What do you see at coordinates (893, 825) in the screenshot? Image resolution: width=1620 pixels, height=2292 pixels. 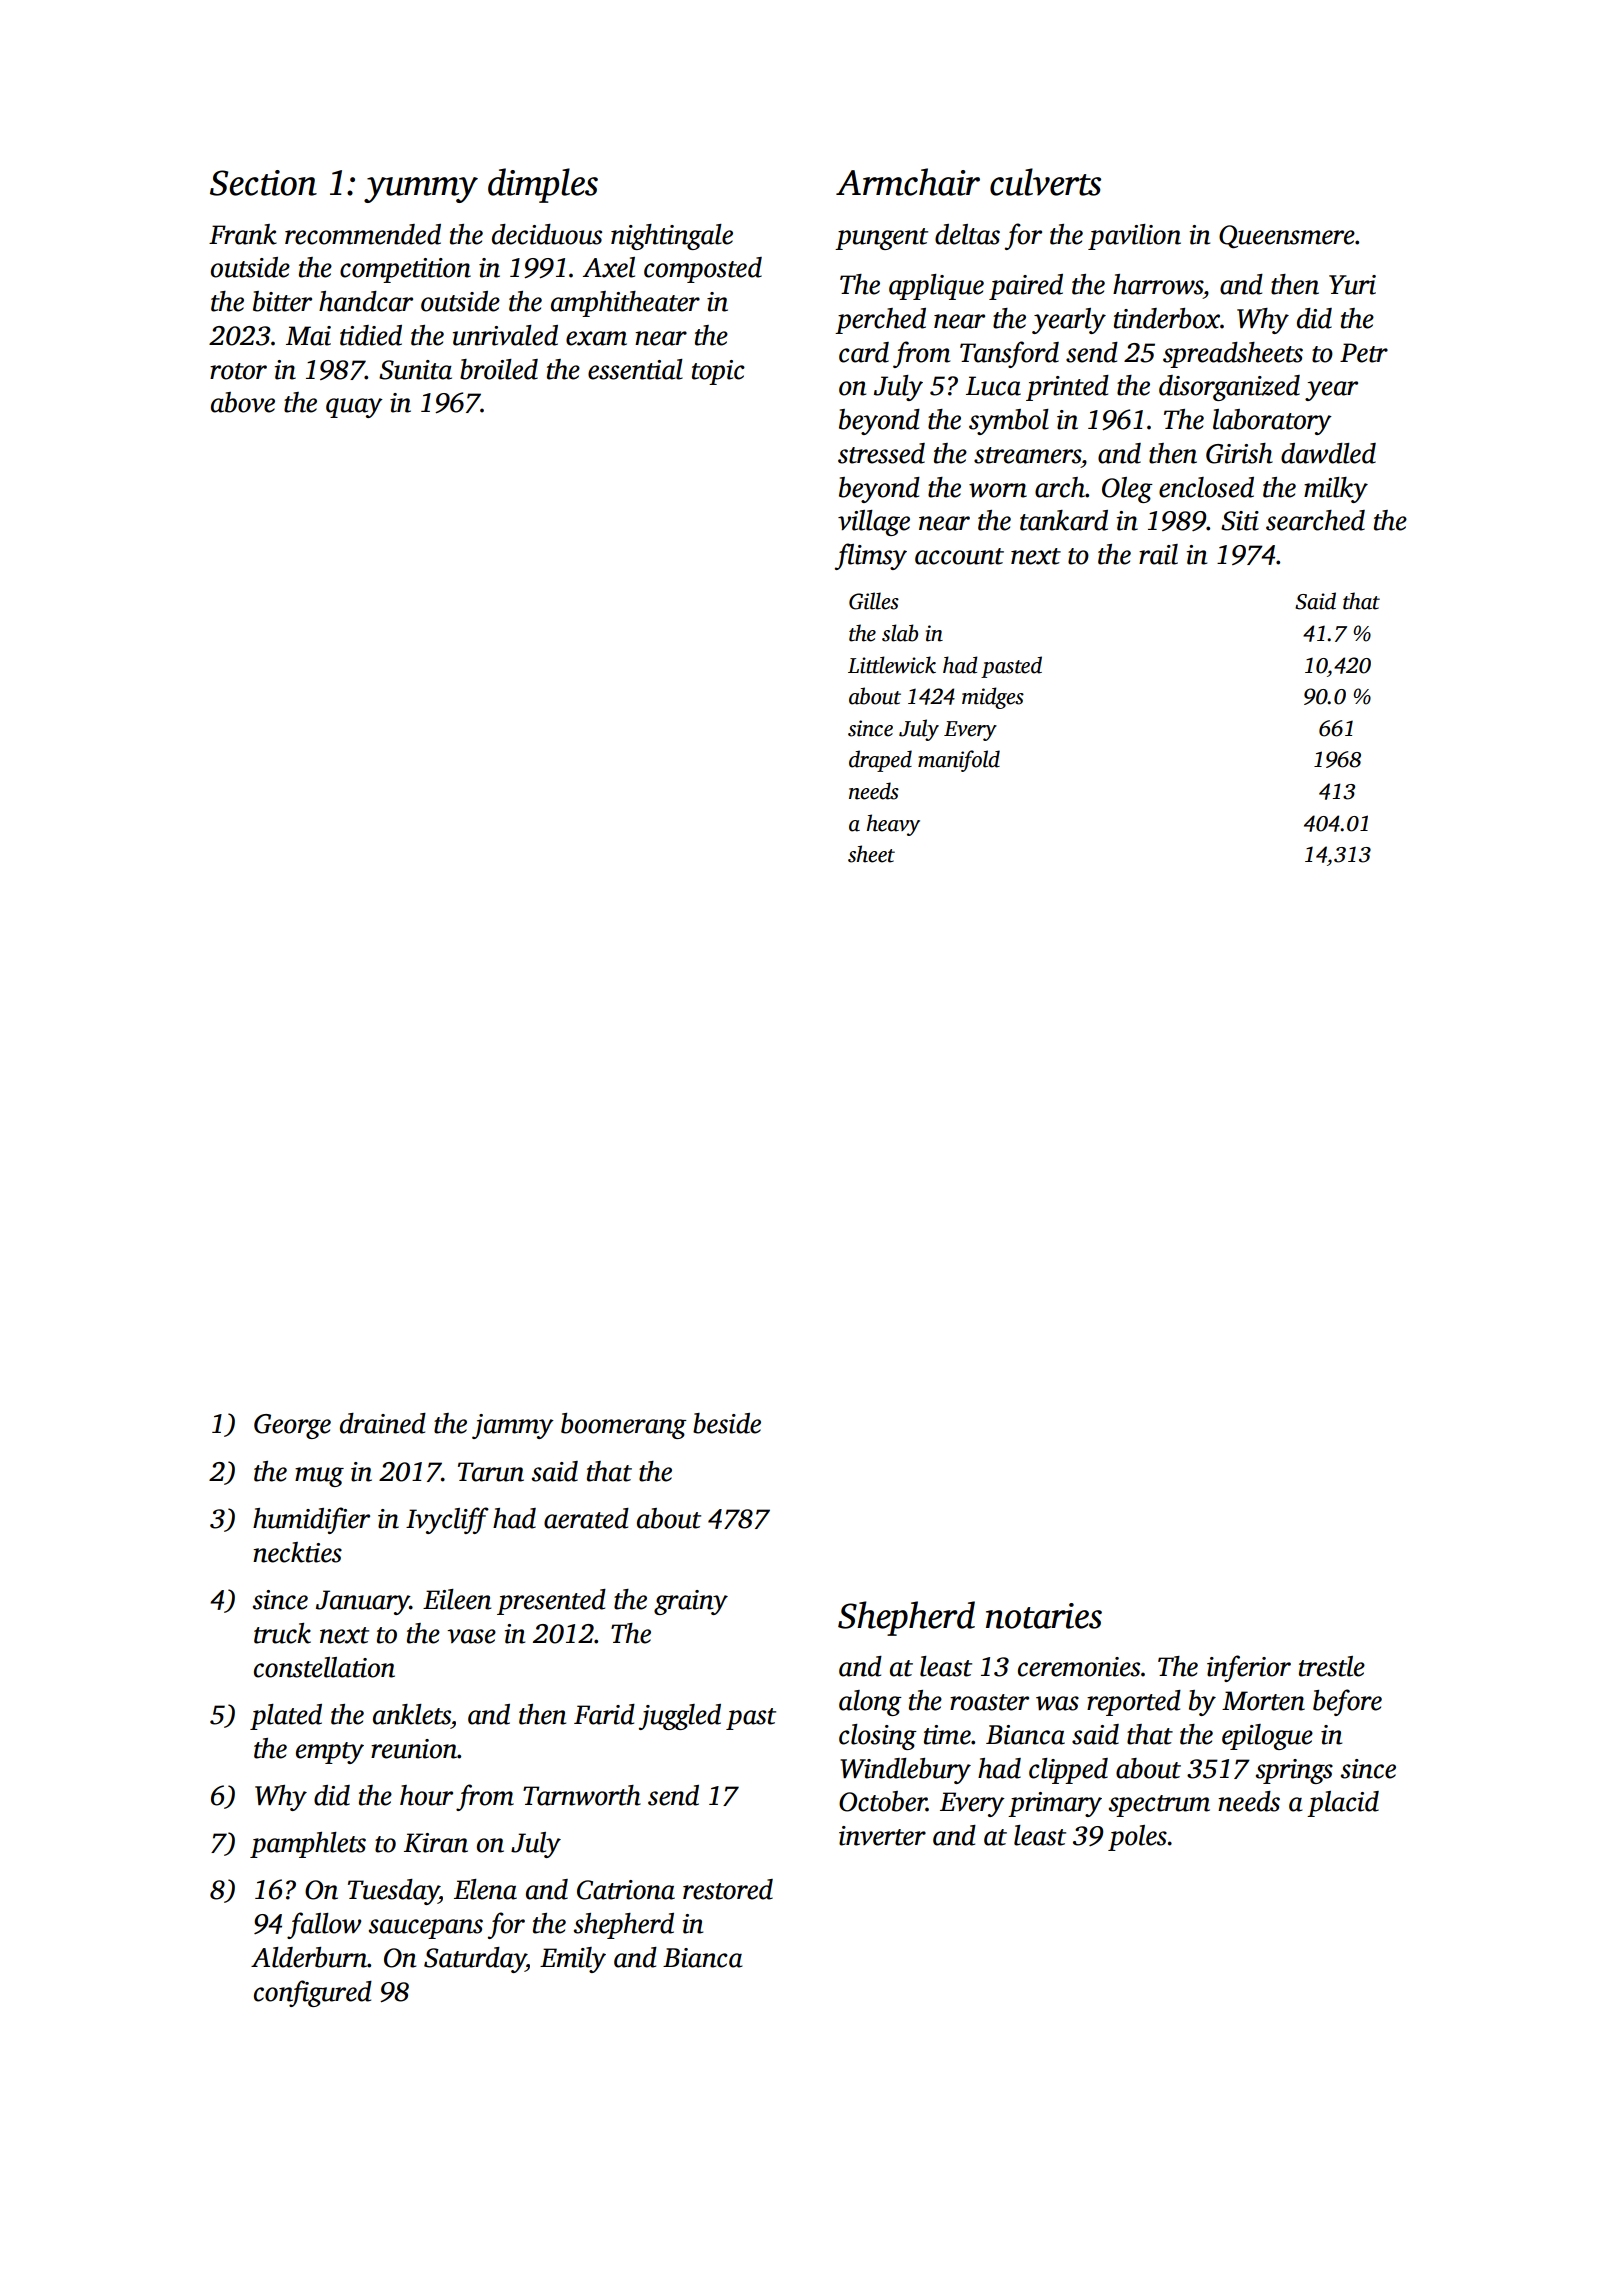 I see `heavy` at bounding box center [893, 825].
